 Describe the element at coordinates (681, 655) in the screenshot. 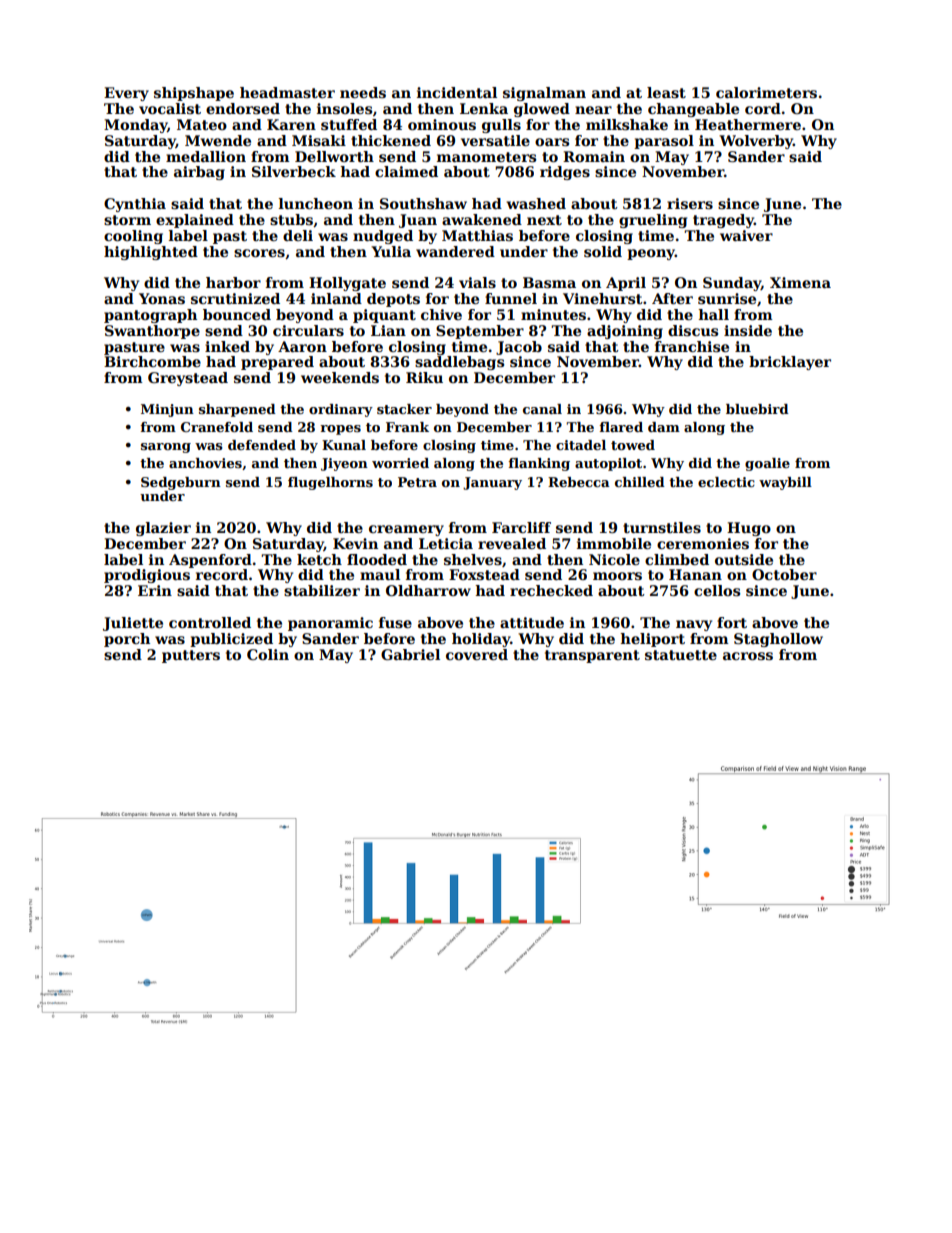

I see `statuette` at that location.
